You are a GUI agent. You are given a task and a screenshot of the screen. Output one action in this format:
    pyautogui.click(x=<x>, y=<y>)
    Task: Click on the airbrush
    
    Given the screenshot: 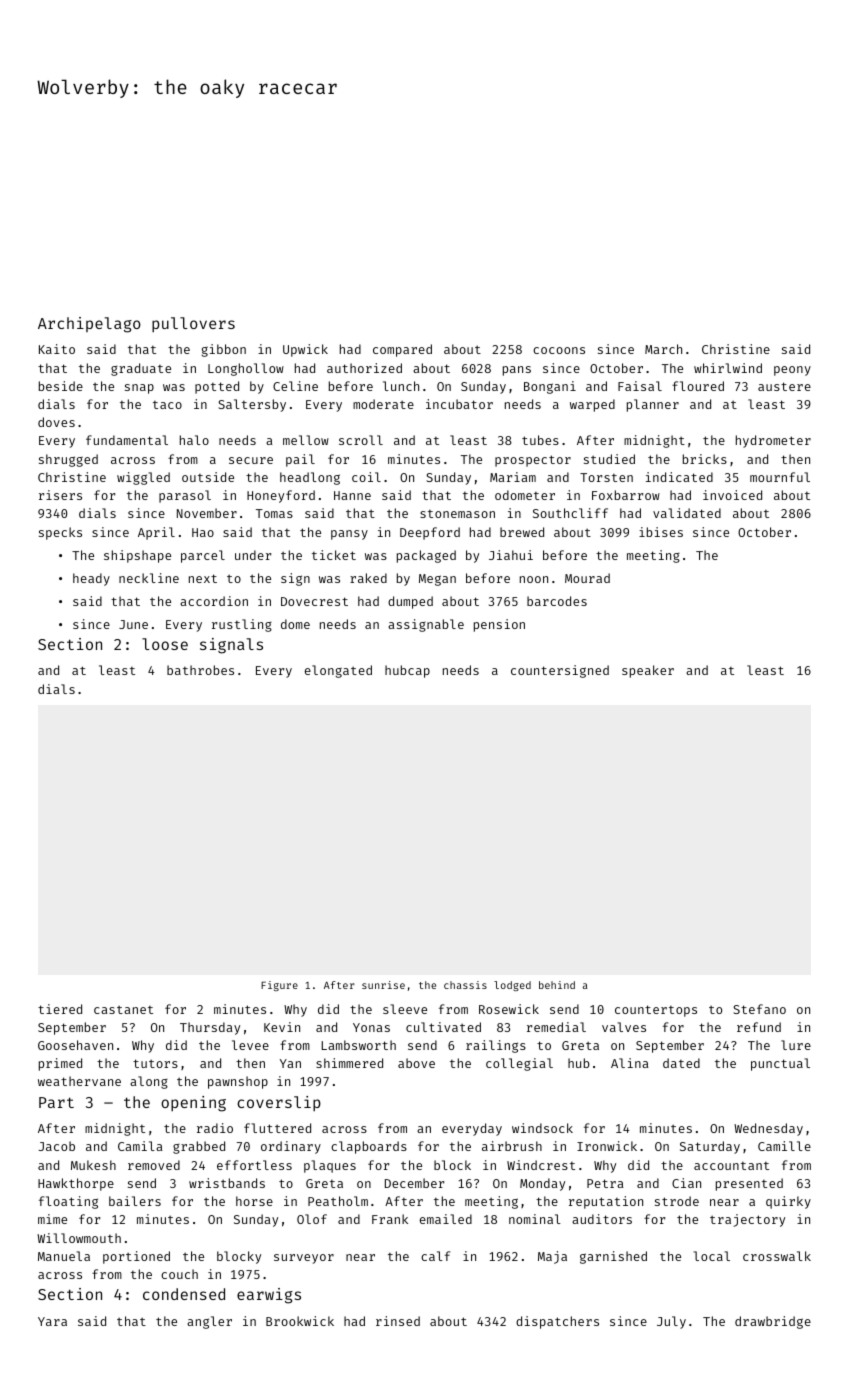 What is the action you would take?
    pyautogui.click(x=512, y=1146)
